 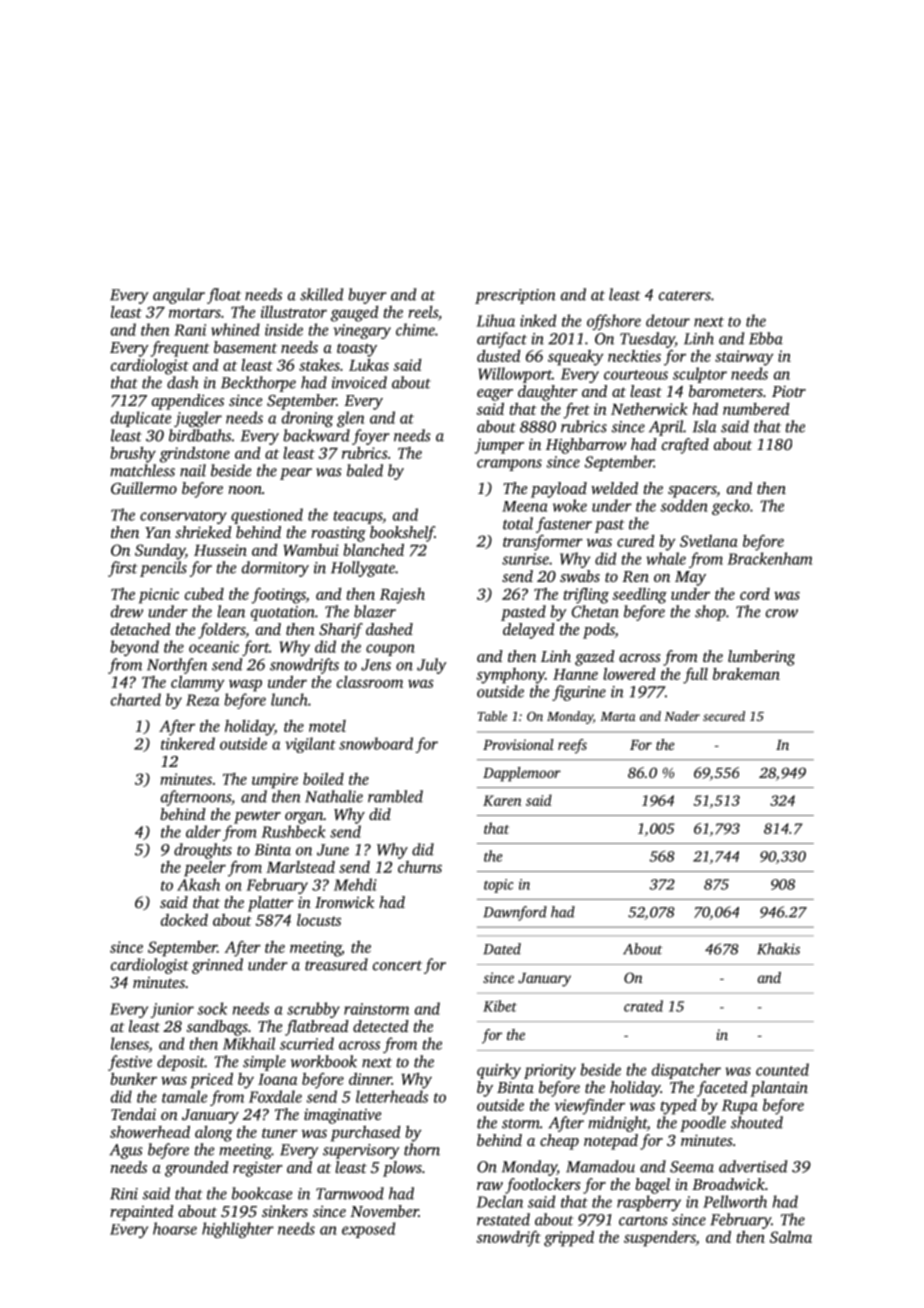 What do you see at coordinates (134, 648) in the screenshot?
I see `beyond` at bounding box center [134, 648].
